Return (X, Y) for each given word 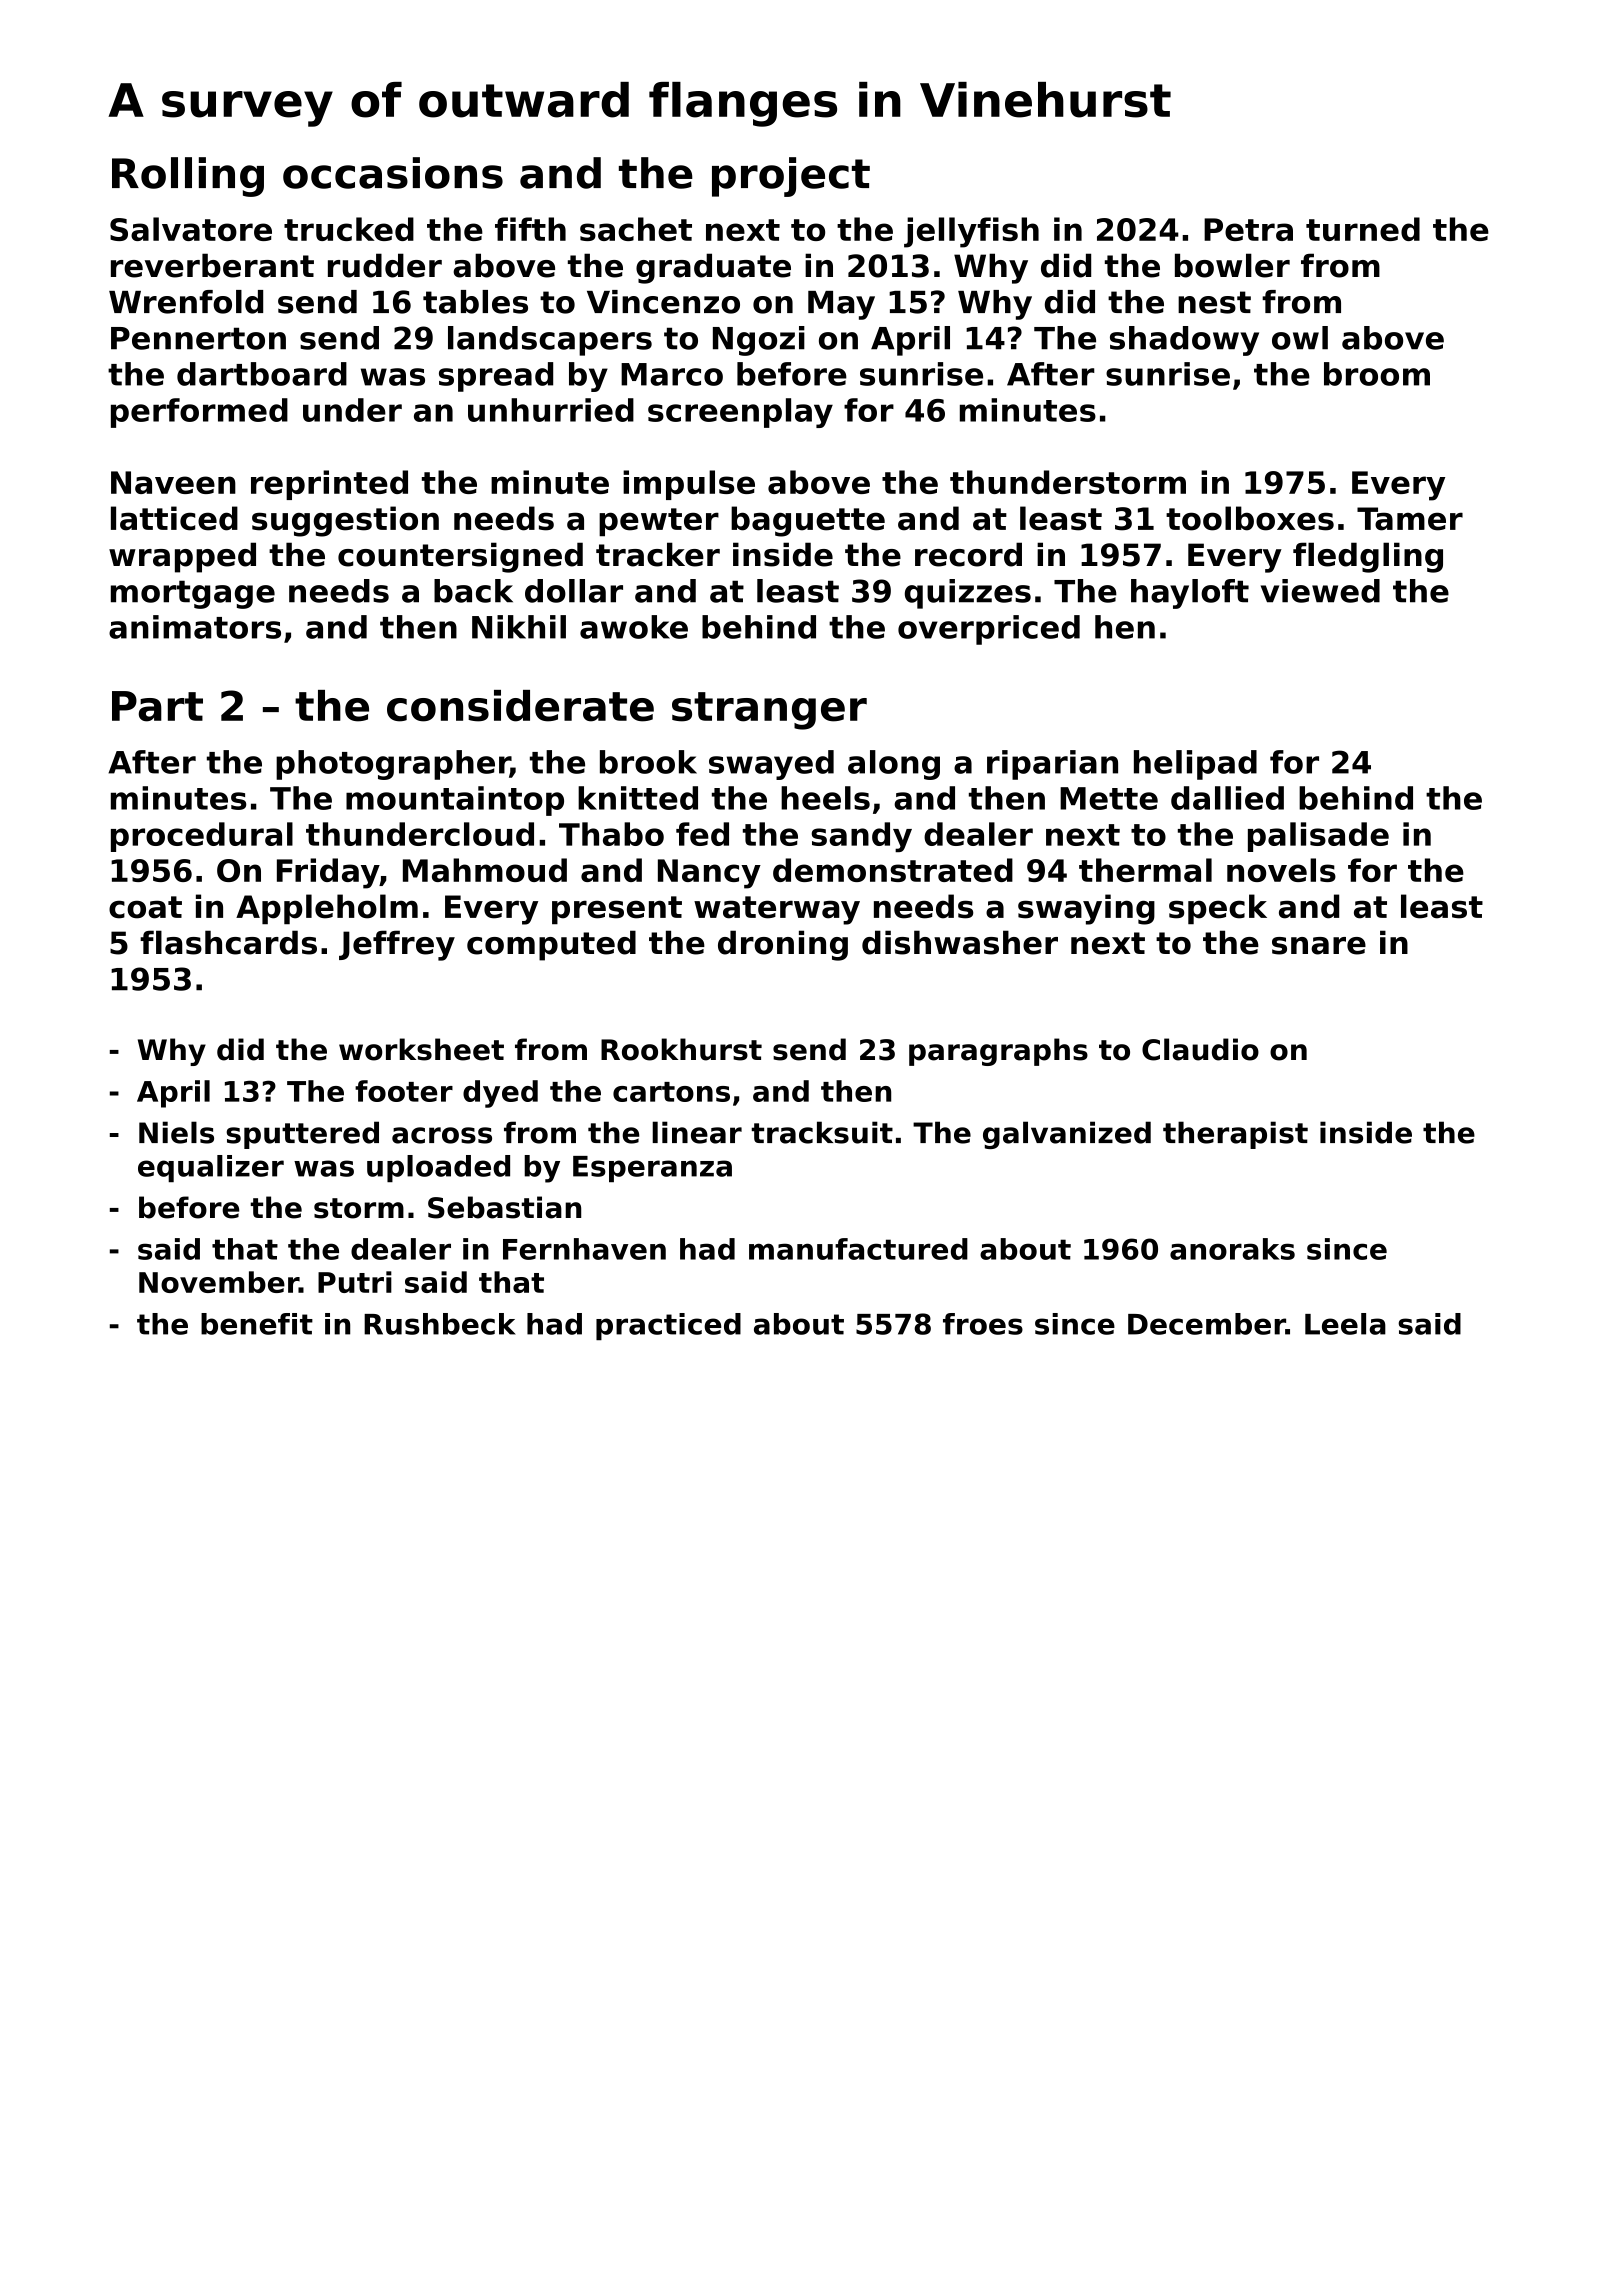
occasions (393, 173)
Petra (1248, 229)
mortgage (193, 594)
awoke (634, 627)
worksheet (421, 1049)
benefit (257, 1324)
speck (1218, 909)
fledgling (1368, 557)
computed (551, 945)
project (791, 177)
